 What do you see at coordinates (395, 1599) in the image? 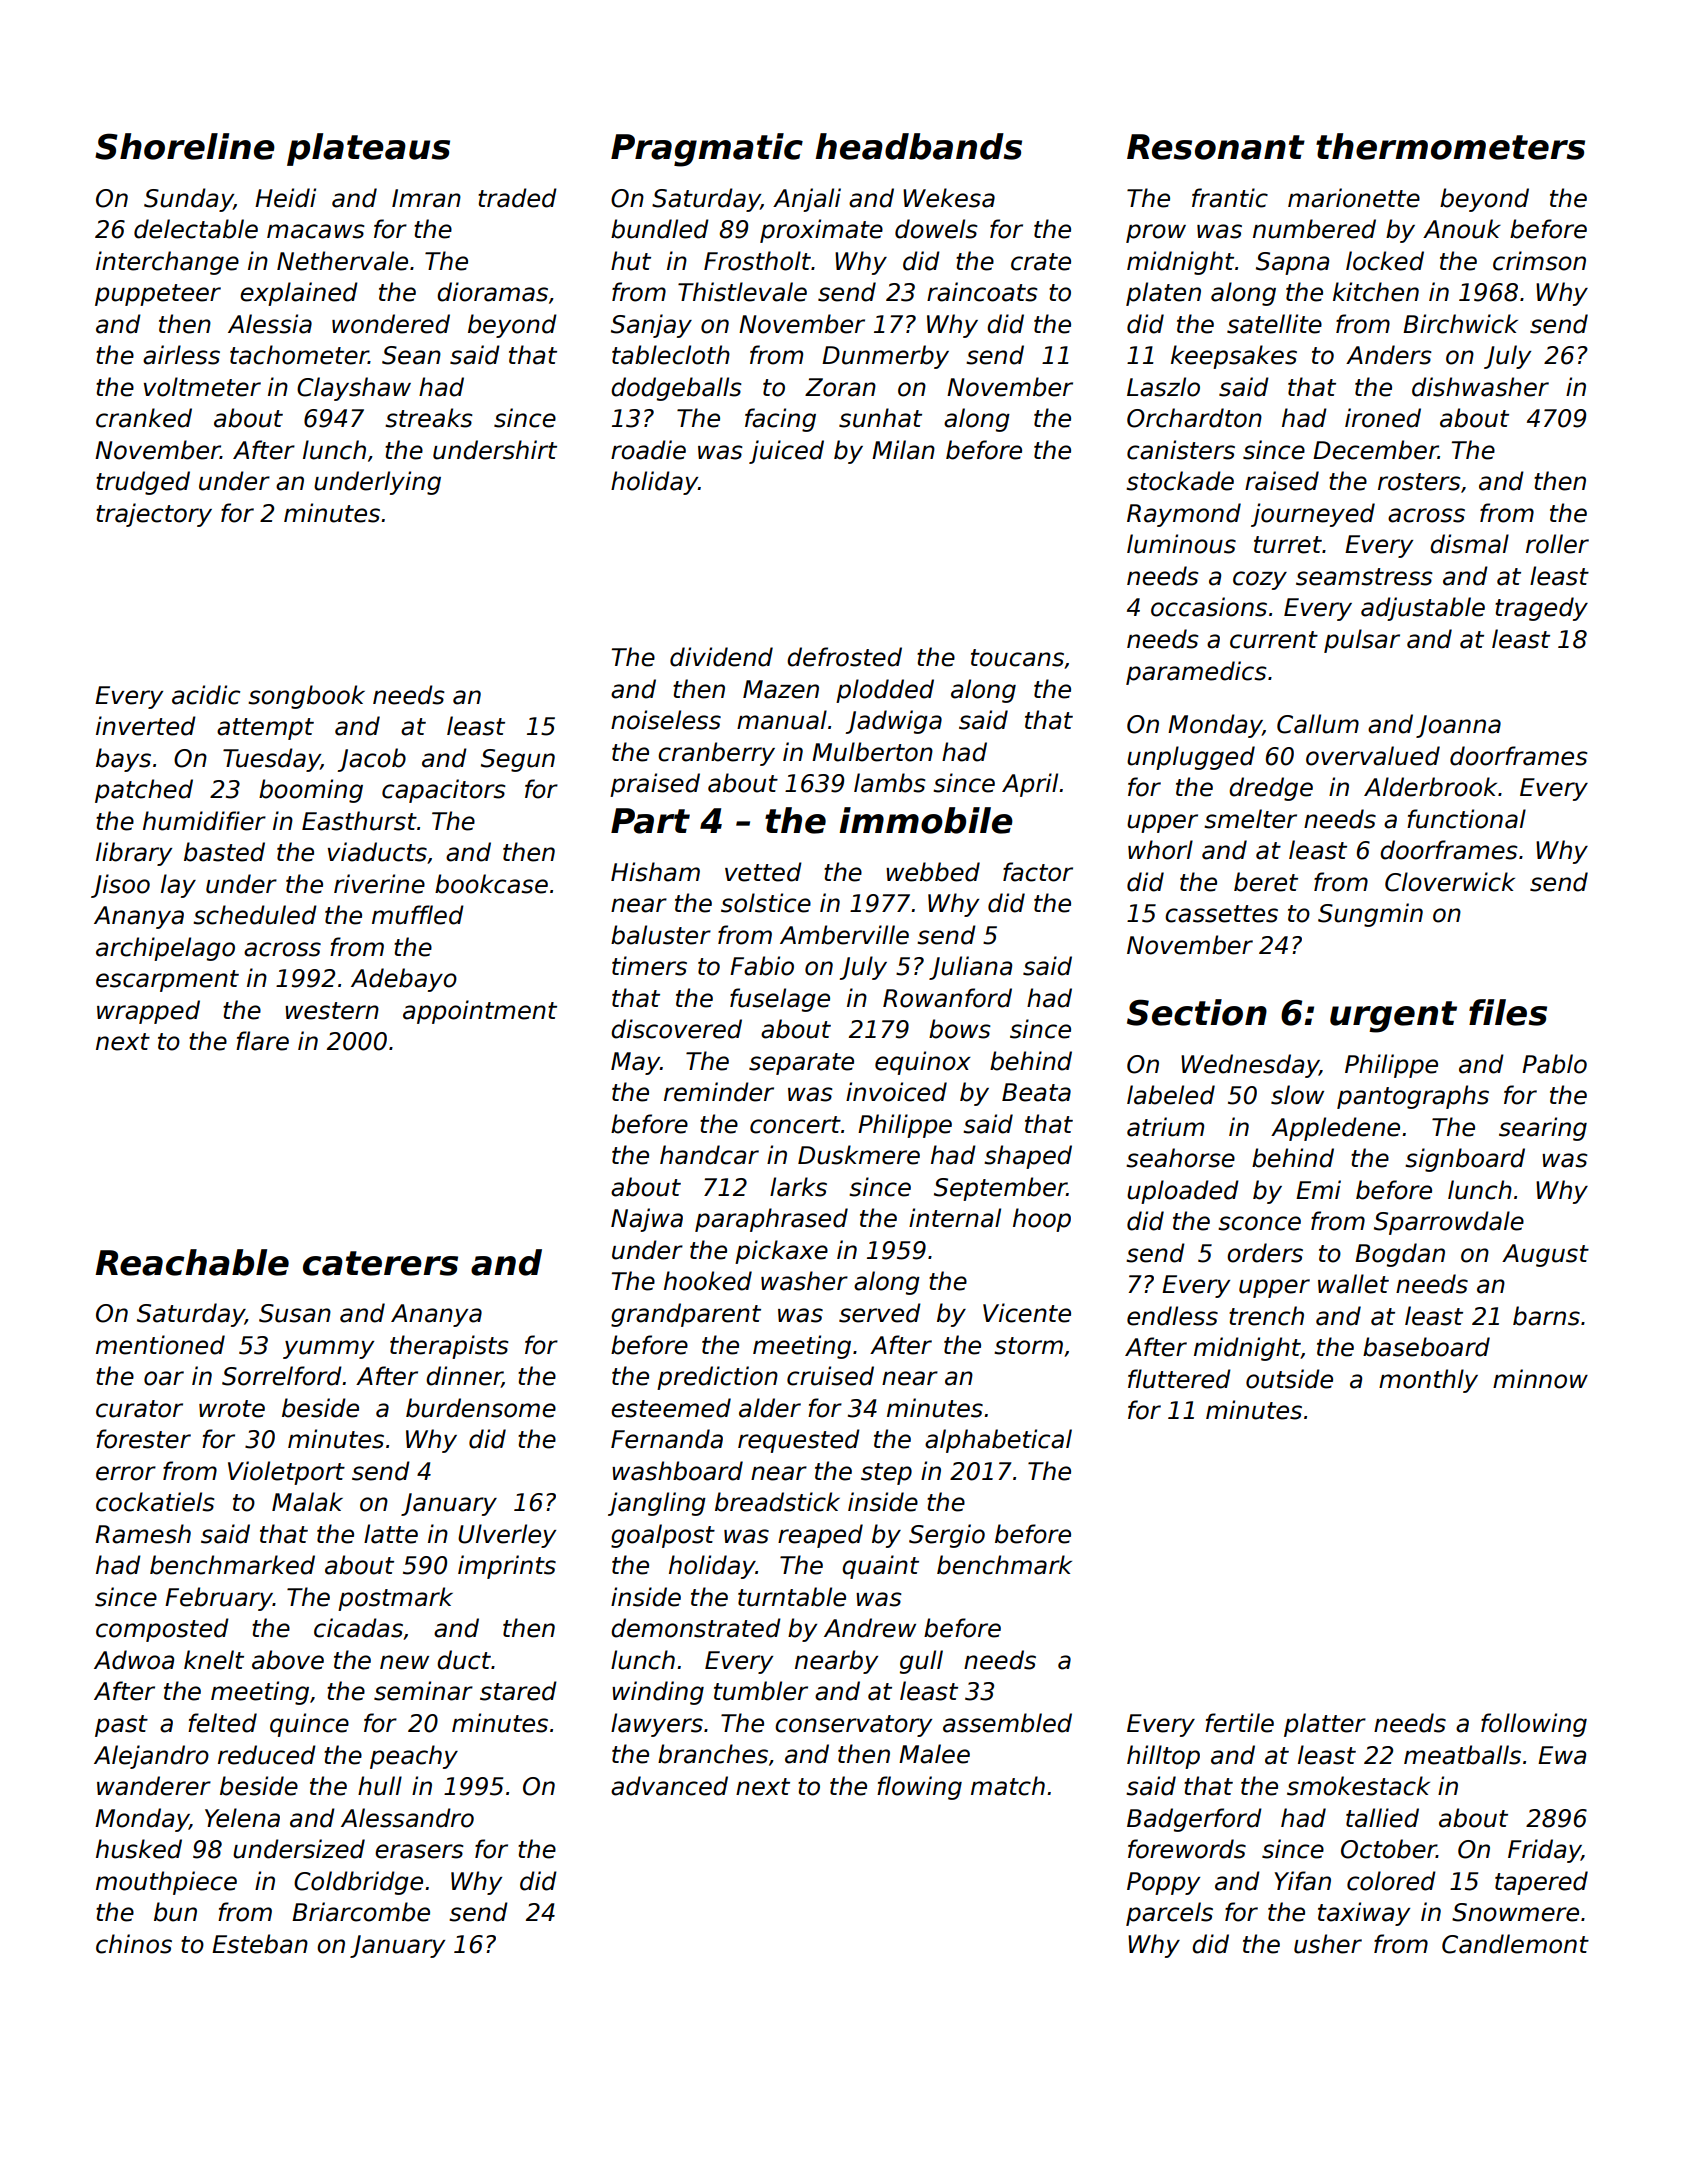
I see `postmark` at bounding box center [395, 1599].
